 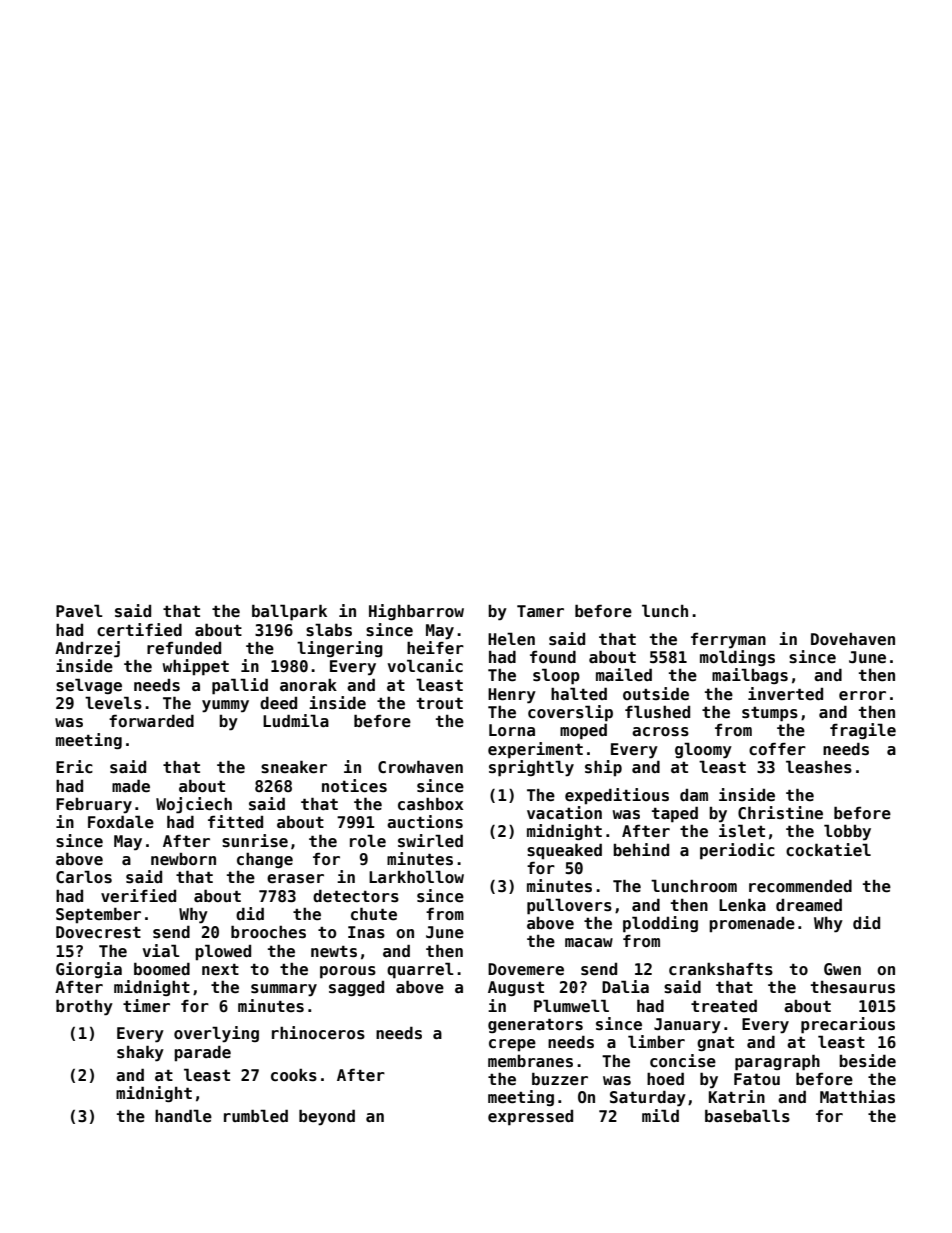 What do you see at coordinates (294, 767) in the page?
I see `sneaker` at bounding box center [294, 767].
